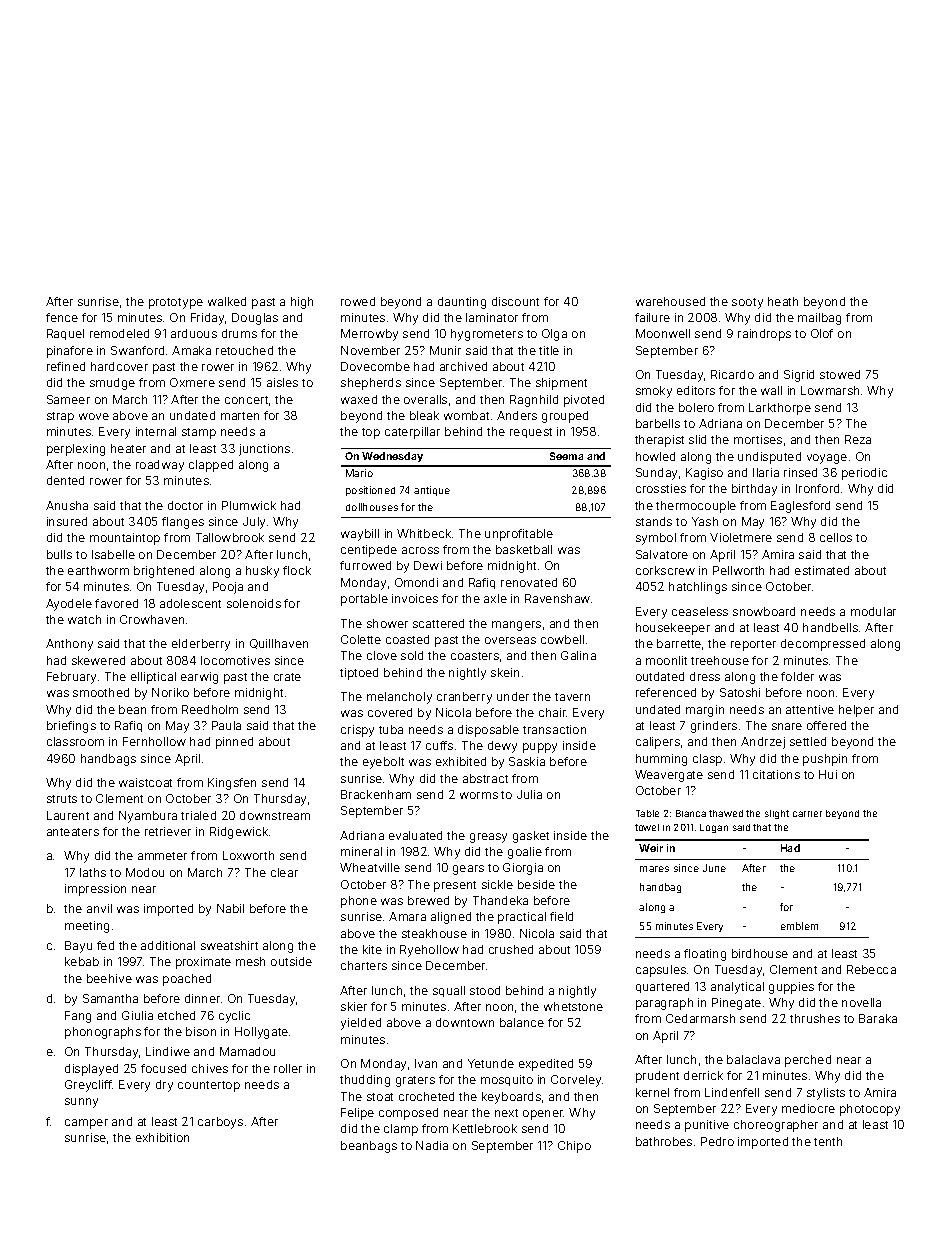 Image resolution: width=952 pixels, height=1233 pixels. Describe the element at coordinates (462, 303) in the image. I see `daunting` at that location.
